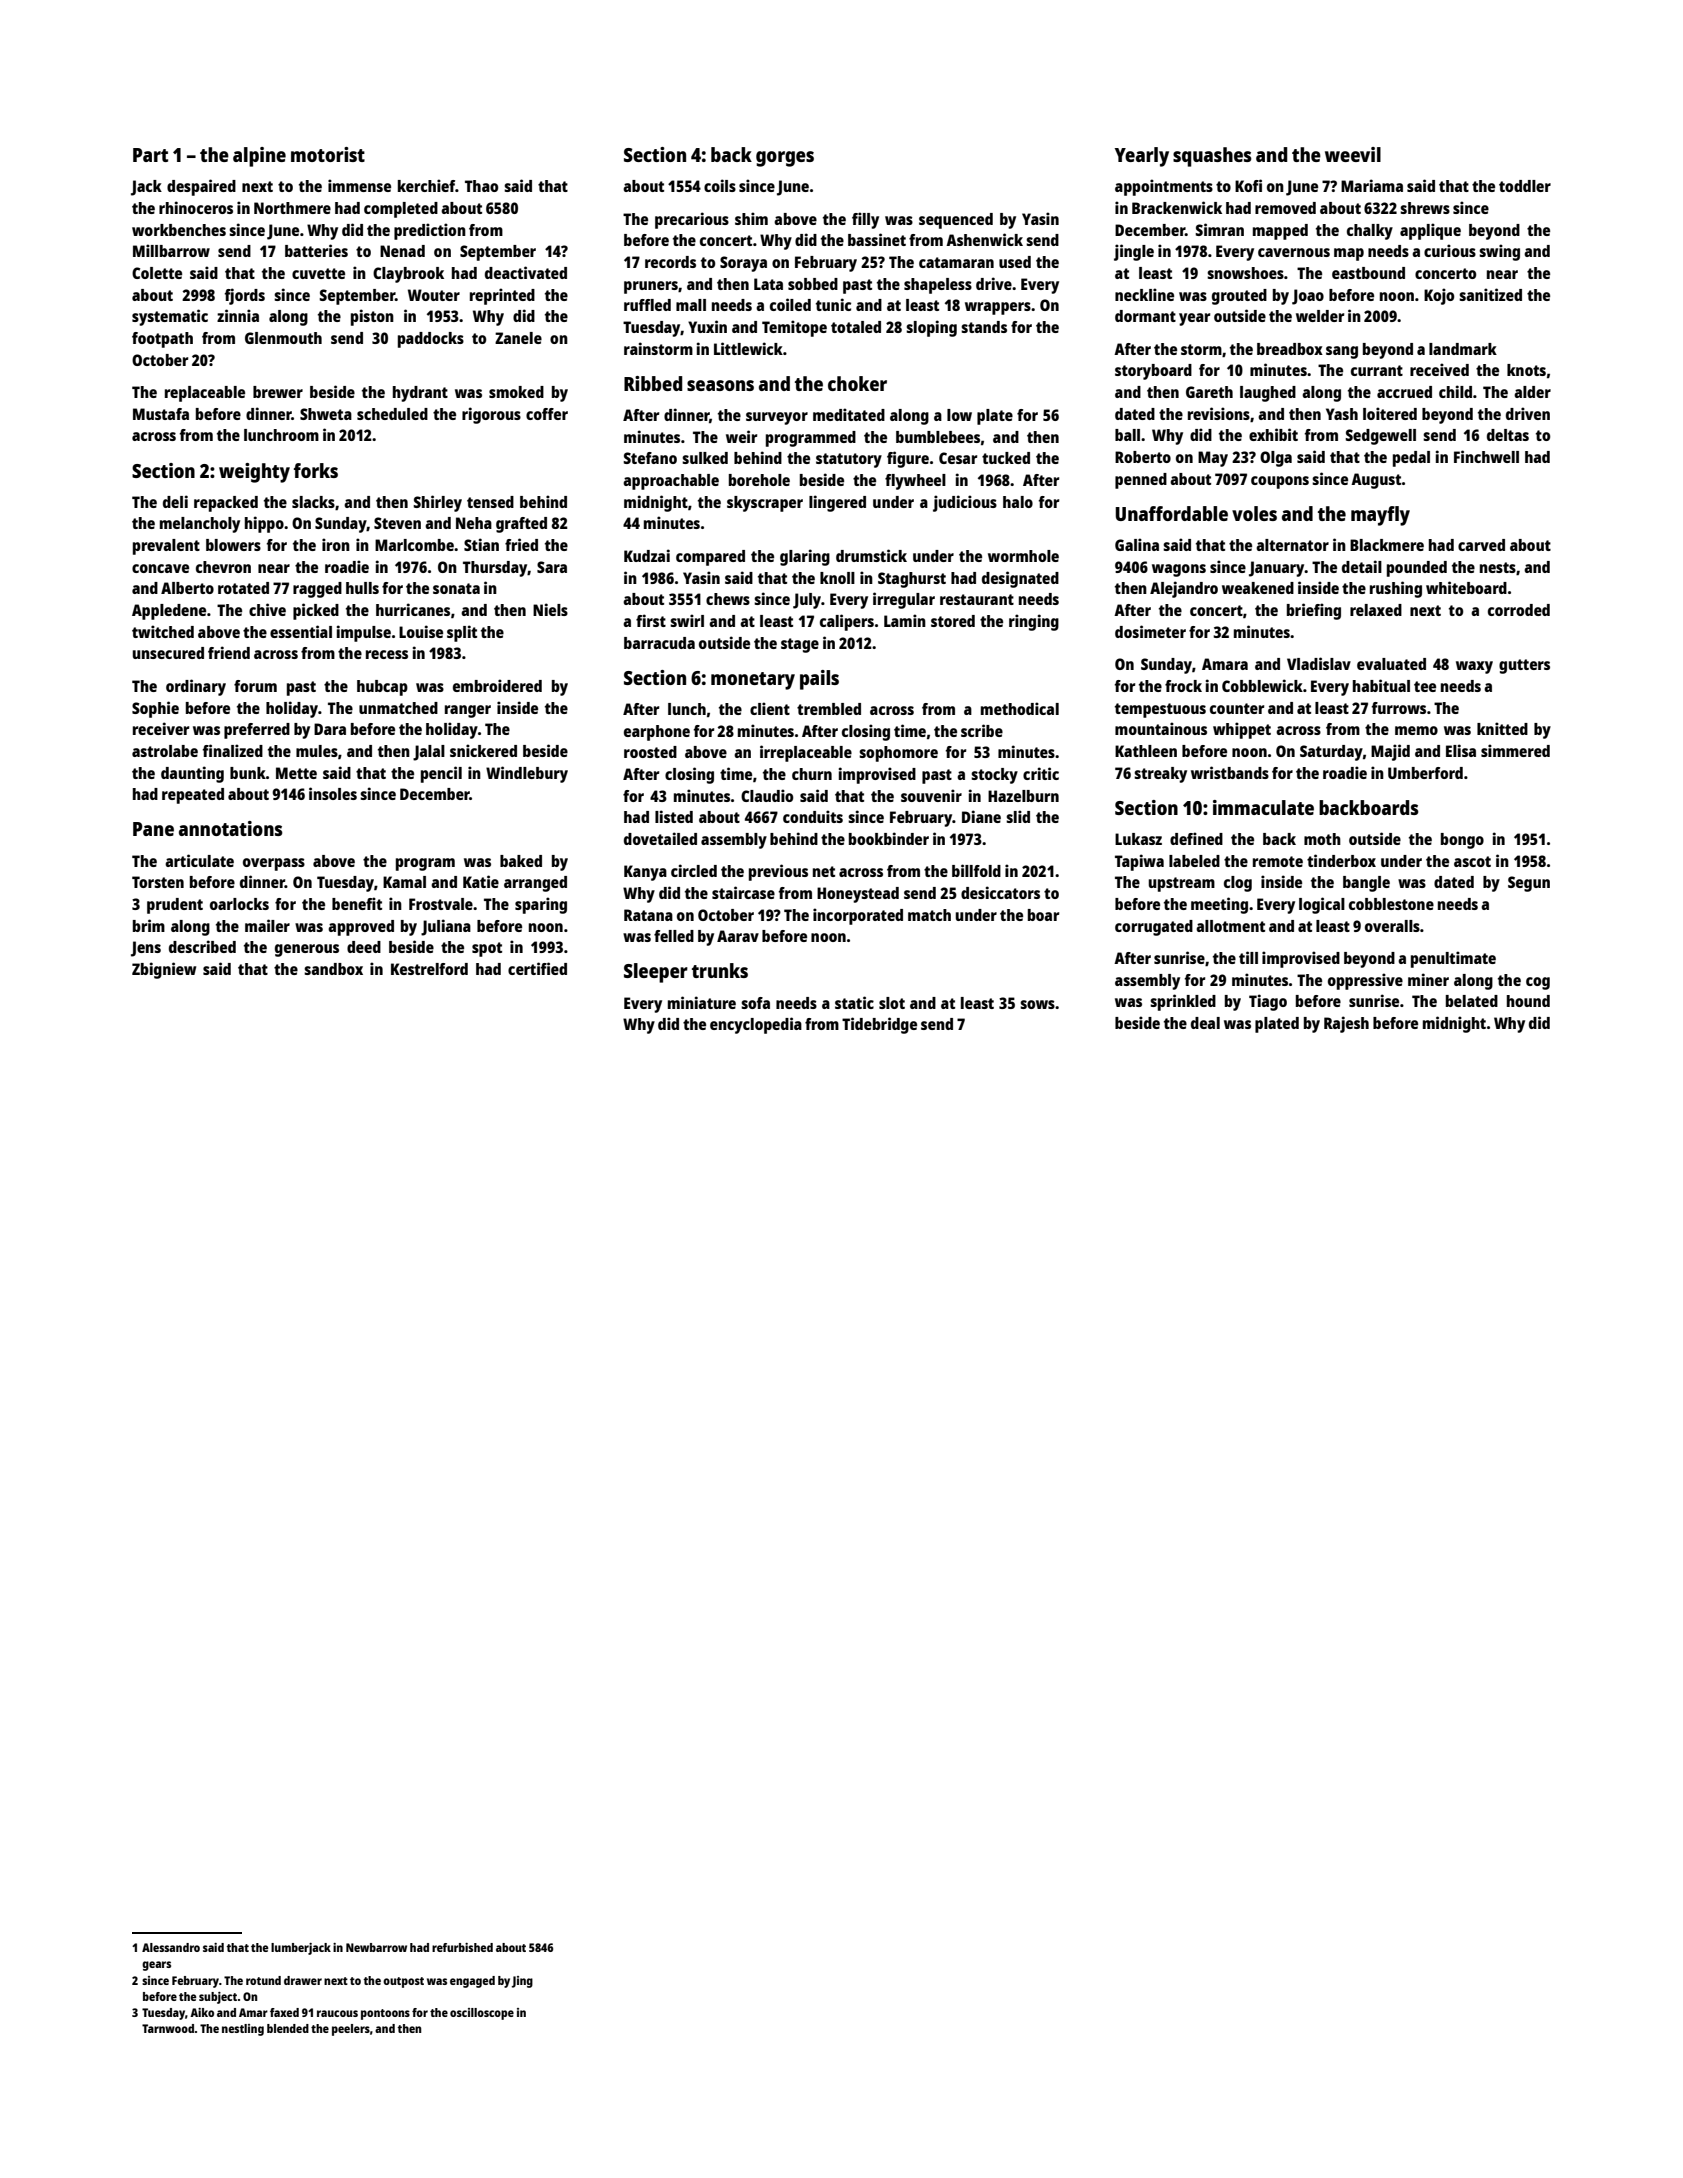  I want to click on oscilloscope, so click(482, 2014).
